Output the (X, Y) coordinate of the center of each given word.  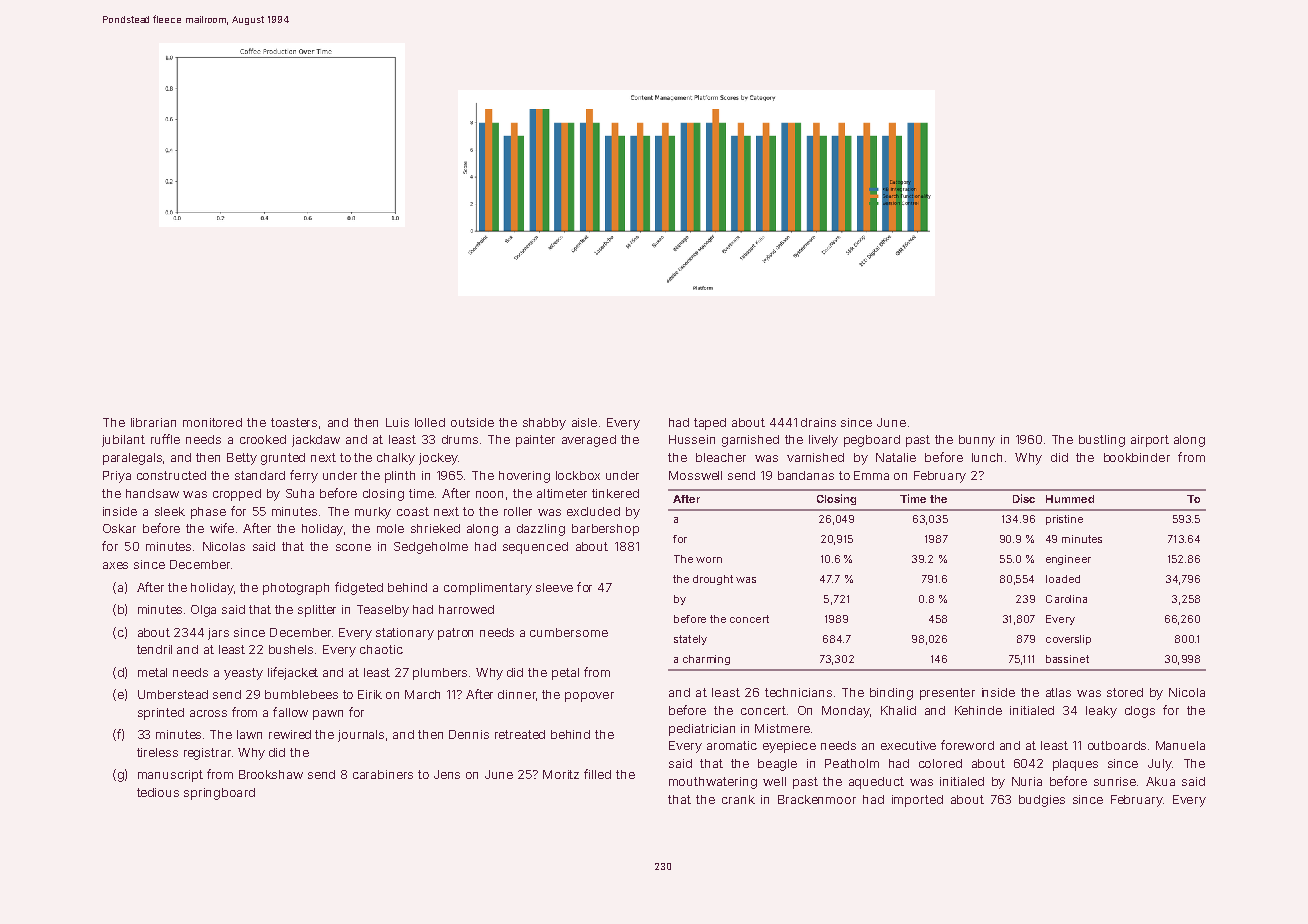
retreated (520, 734)
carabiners (383, 774)
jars (218, 634)
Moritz (561, 774)
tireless (157, 752)
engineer (1068, 560)
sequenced (535, 548)
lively (823, 441)
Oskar (119, 528)
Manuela (1180, 745)
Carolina (1066, 599)
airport (1150, 441)
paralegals (133, 459)
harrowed (466, 609)
